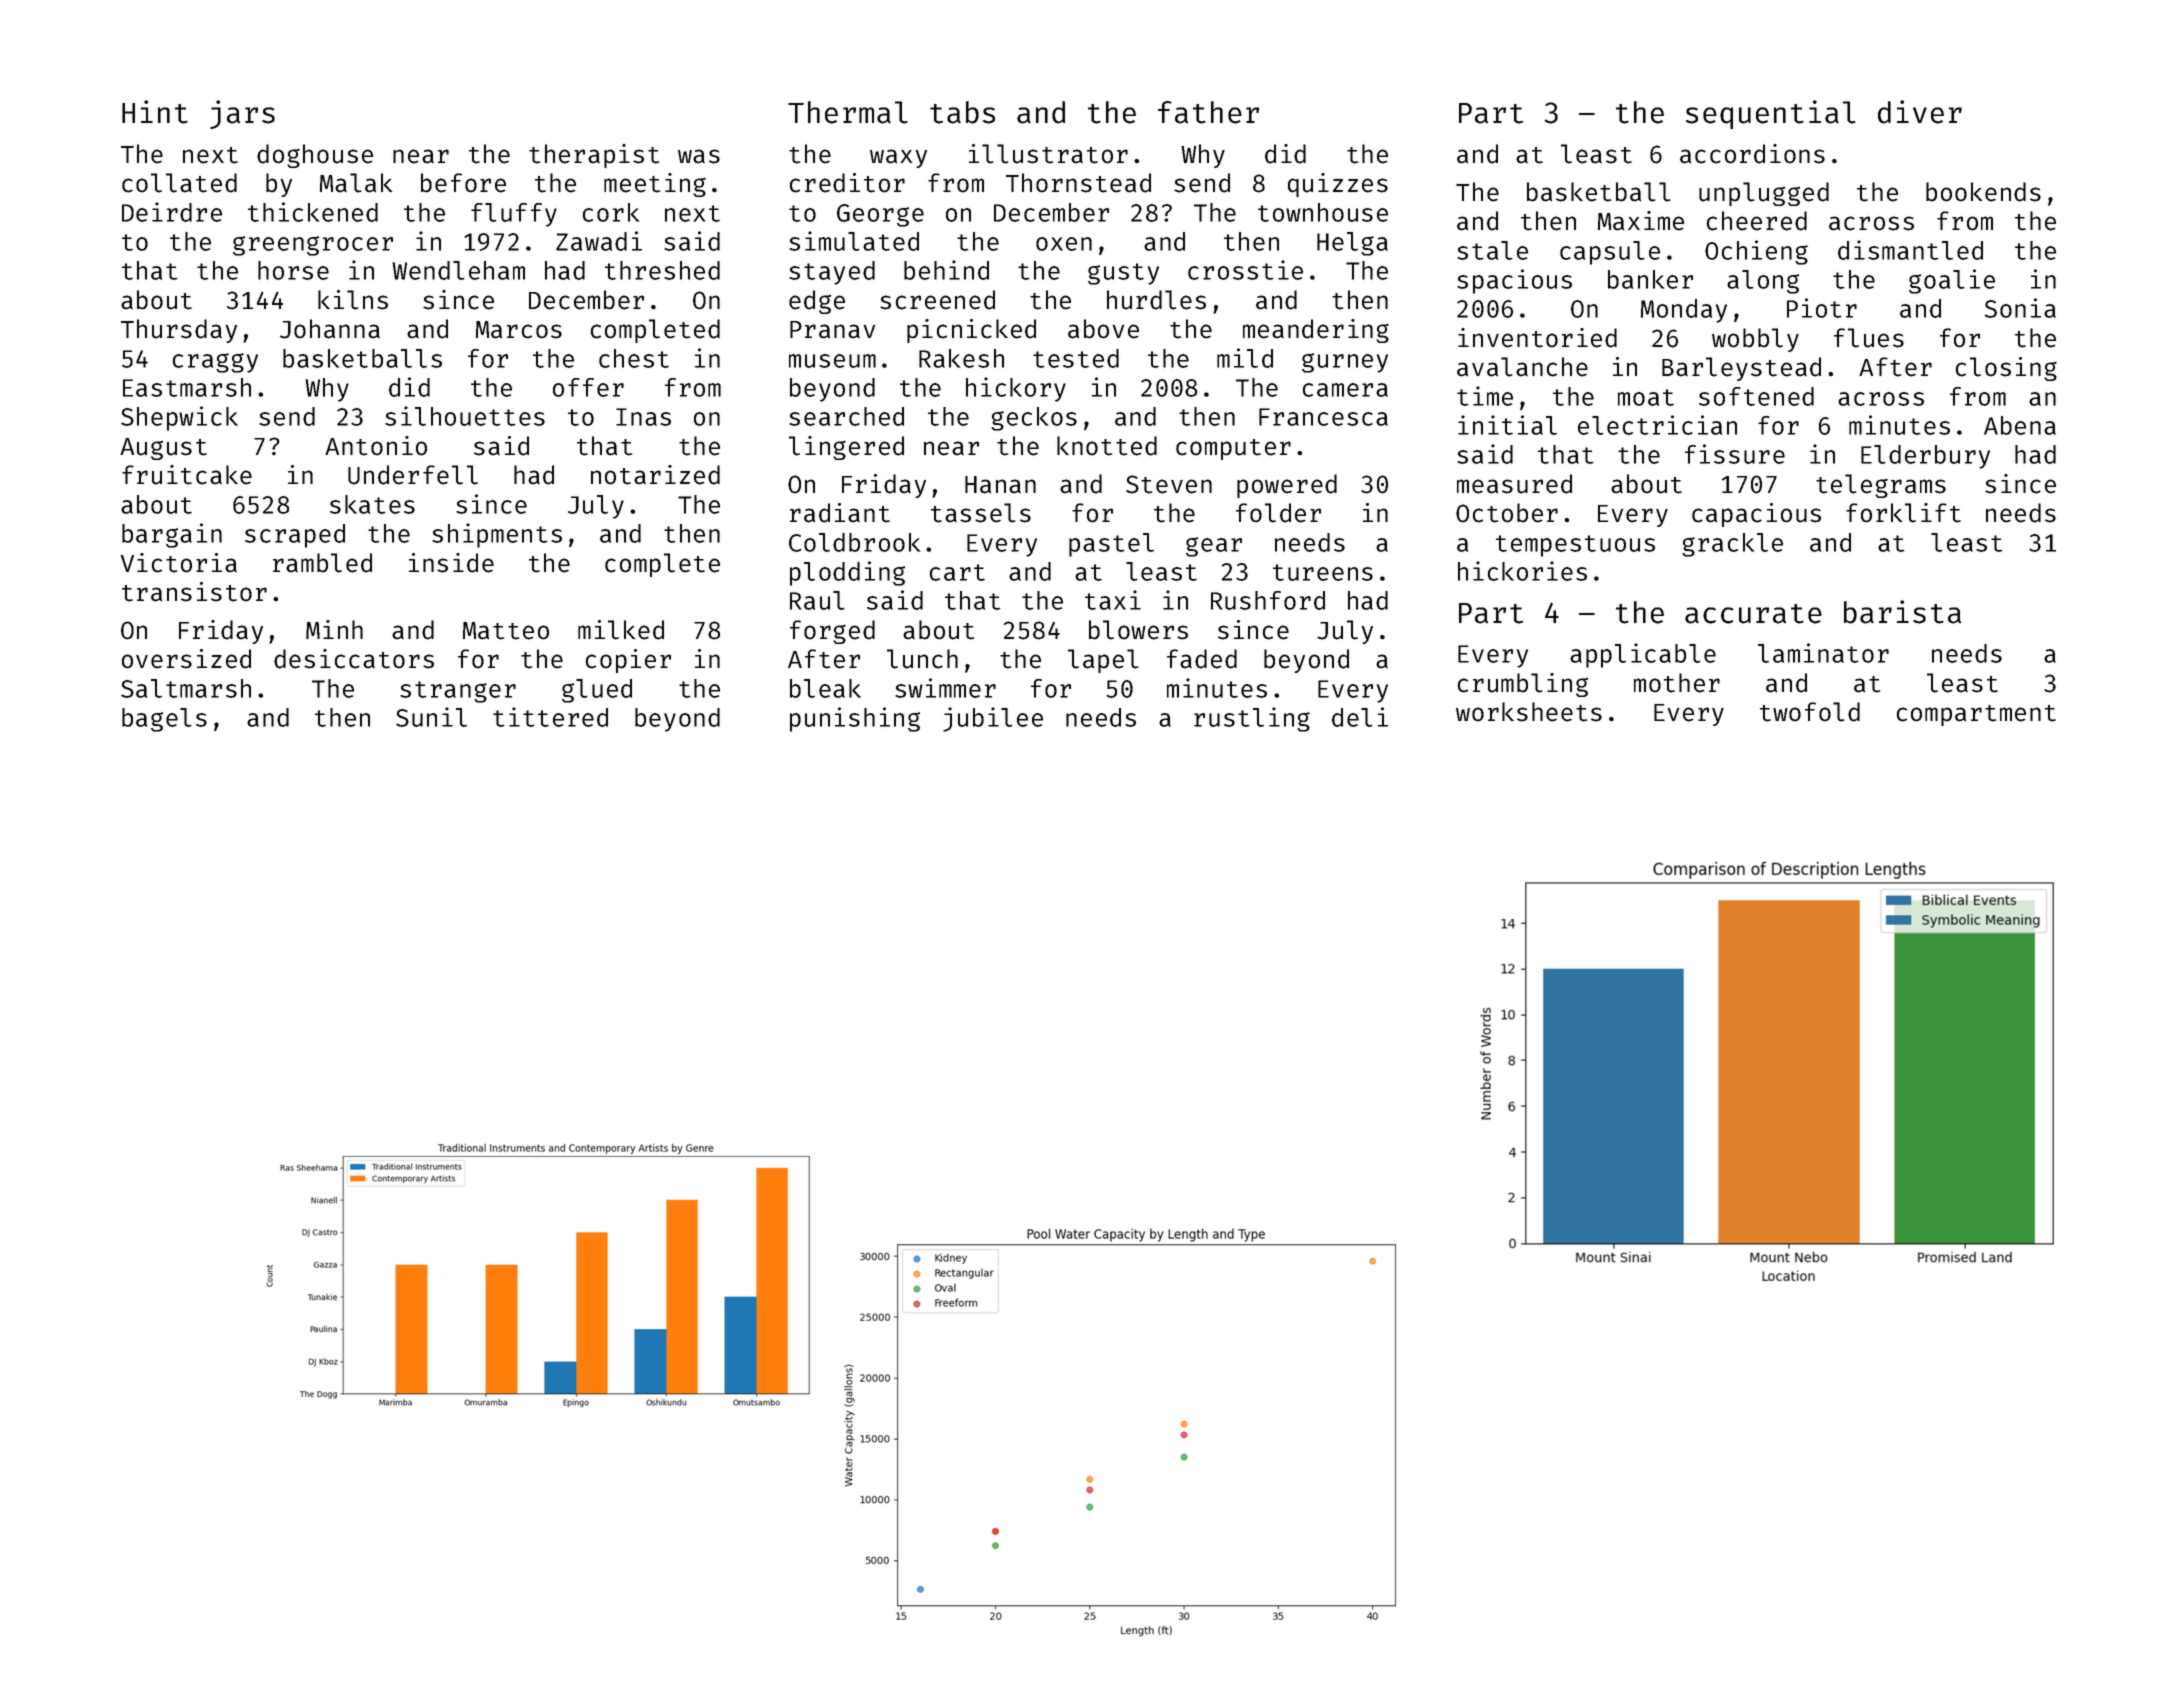 Image resolution: width=2178 pixels, height=1683 pixels. What do you see at coordinates (634, 358) in the screenshot?
I see `chest` at bounding box center [634, 358].
